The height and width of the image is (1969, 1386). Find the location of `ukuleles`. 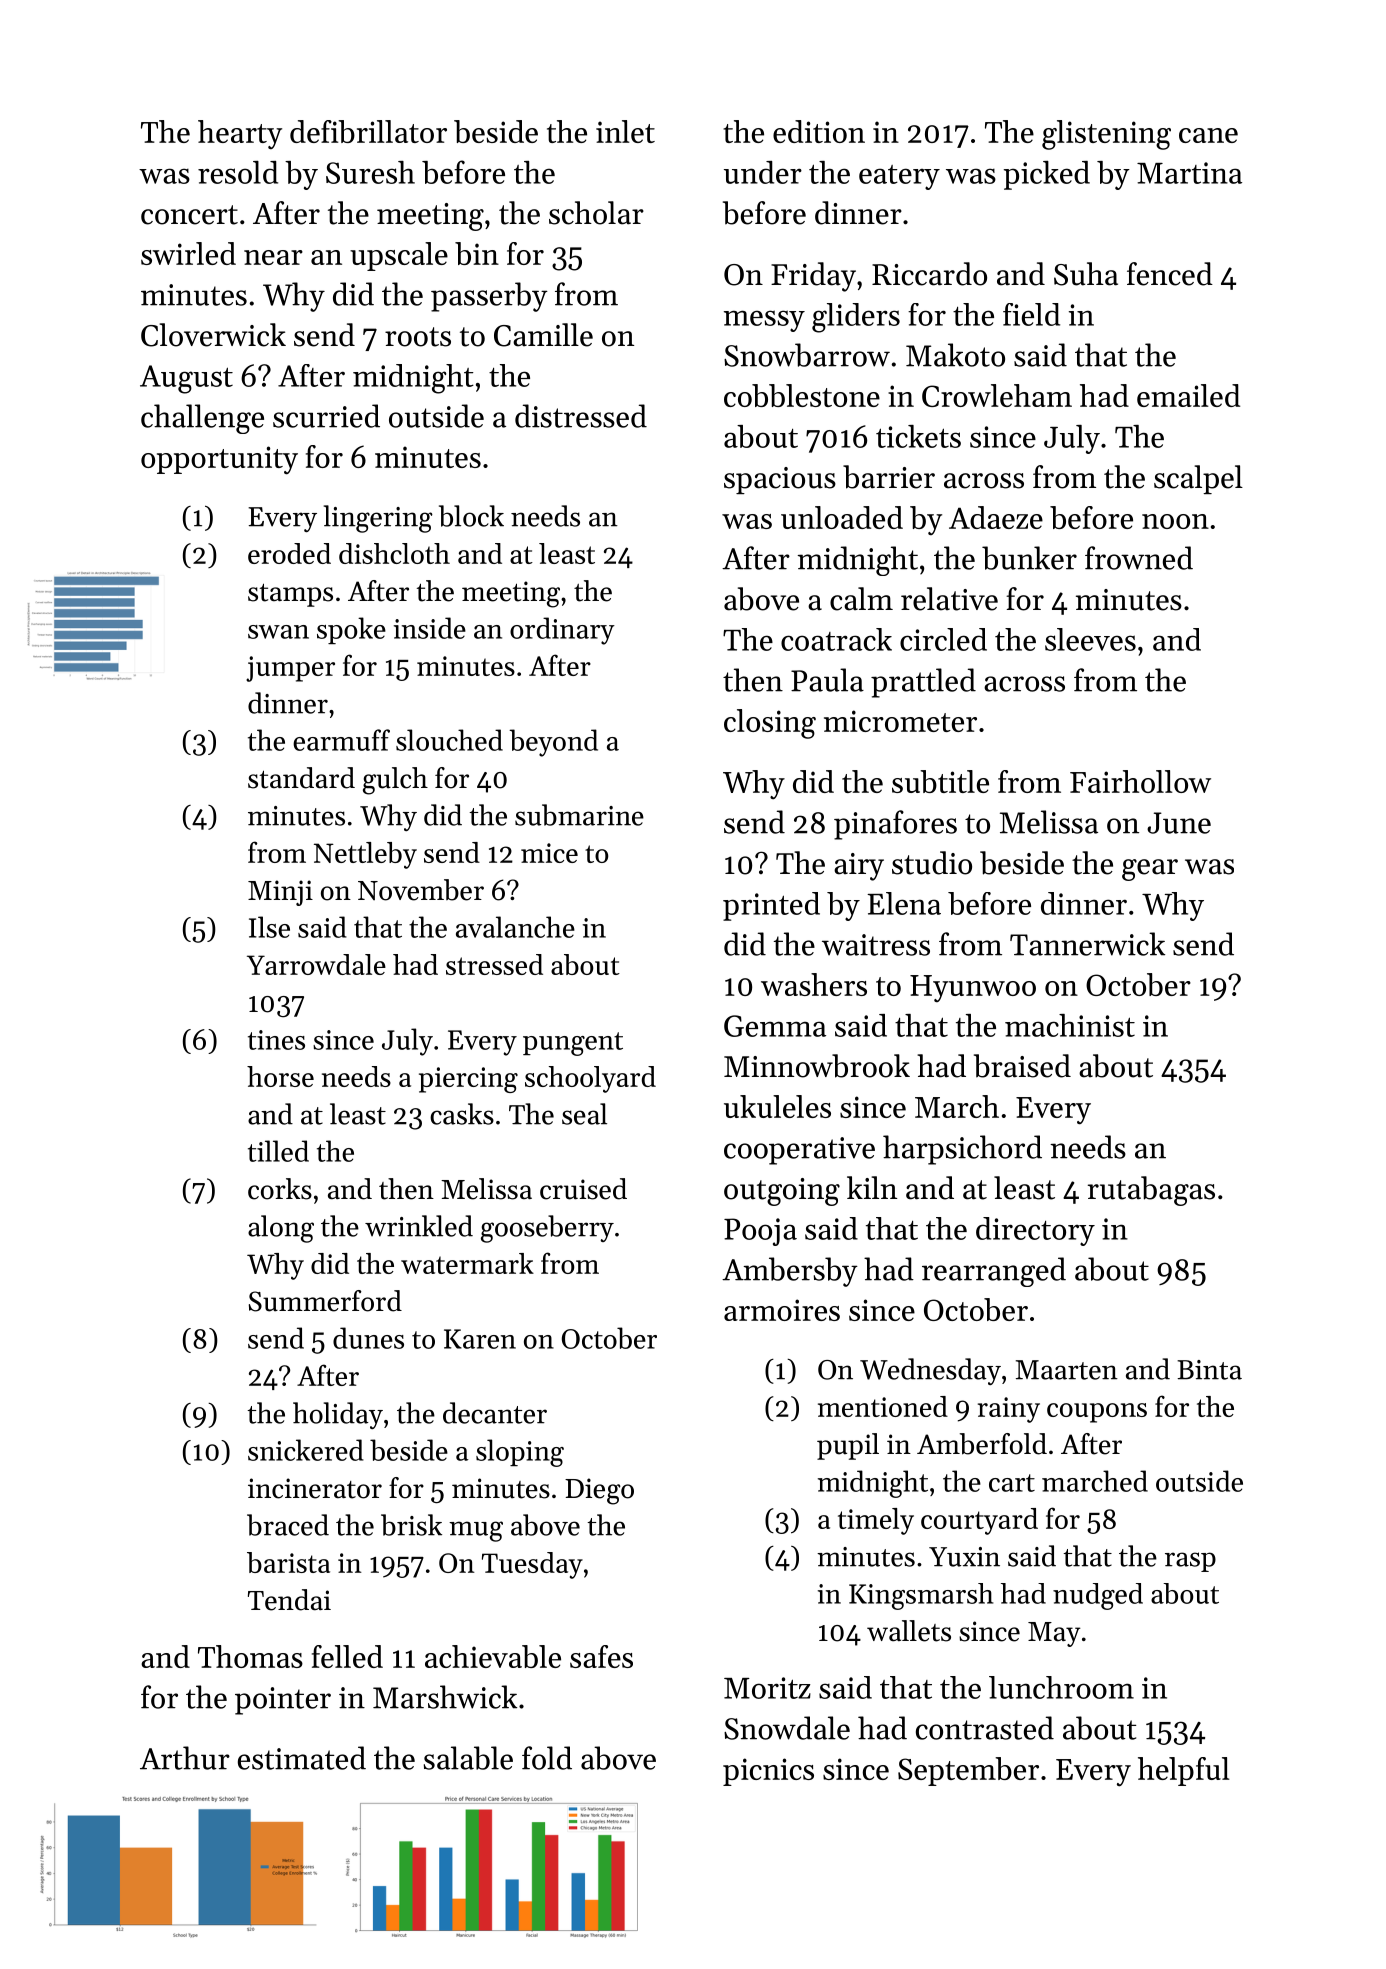

ukuleles is located at coordinates (777, 1106).
